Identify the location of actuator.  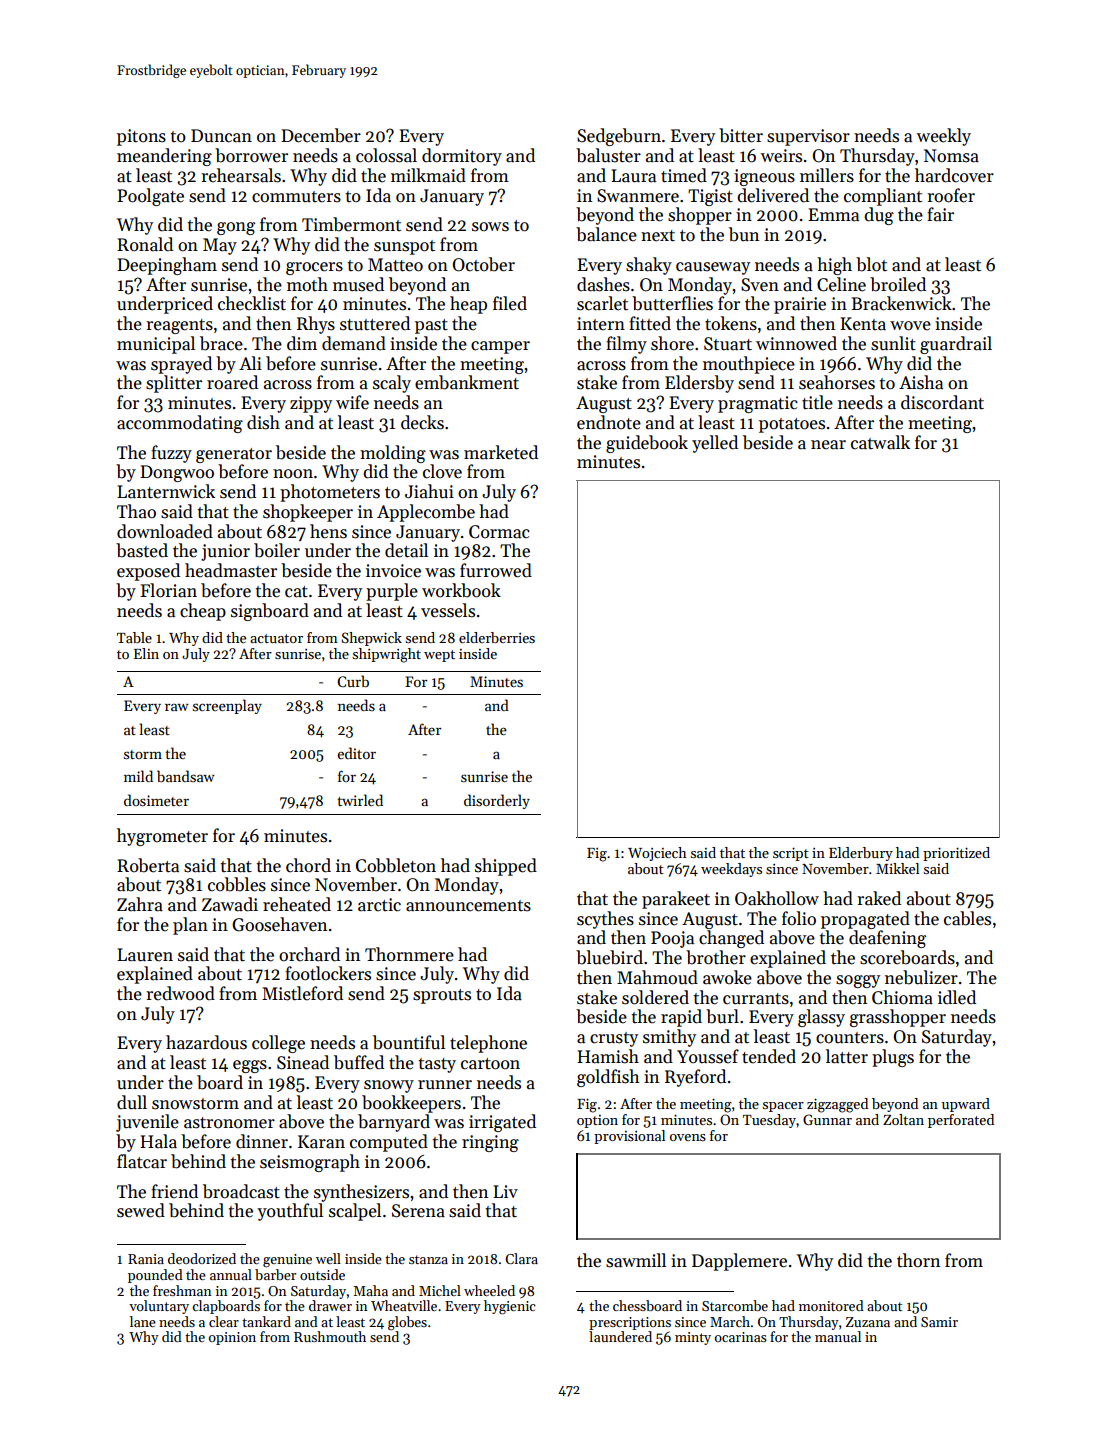
(276, 638).
